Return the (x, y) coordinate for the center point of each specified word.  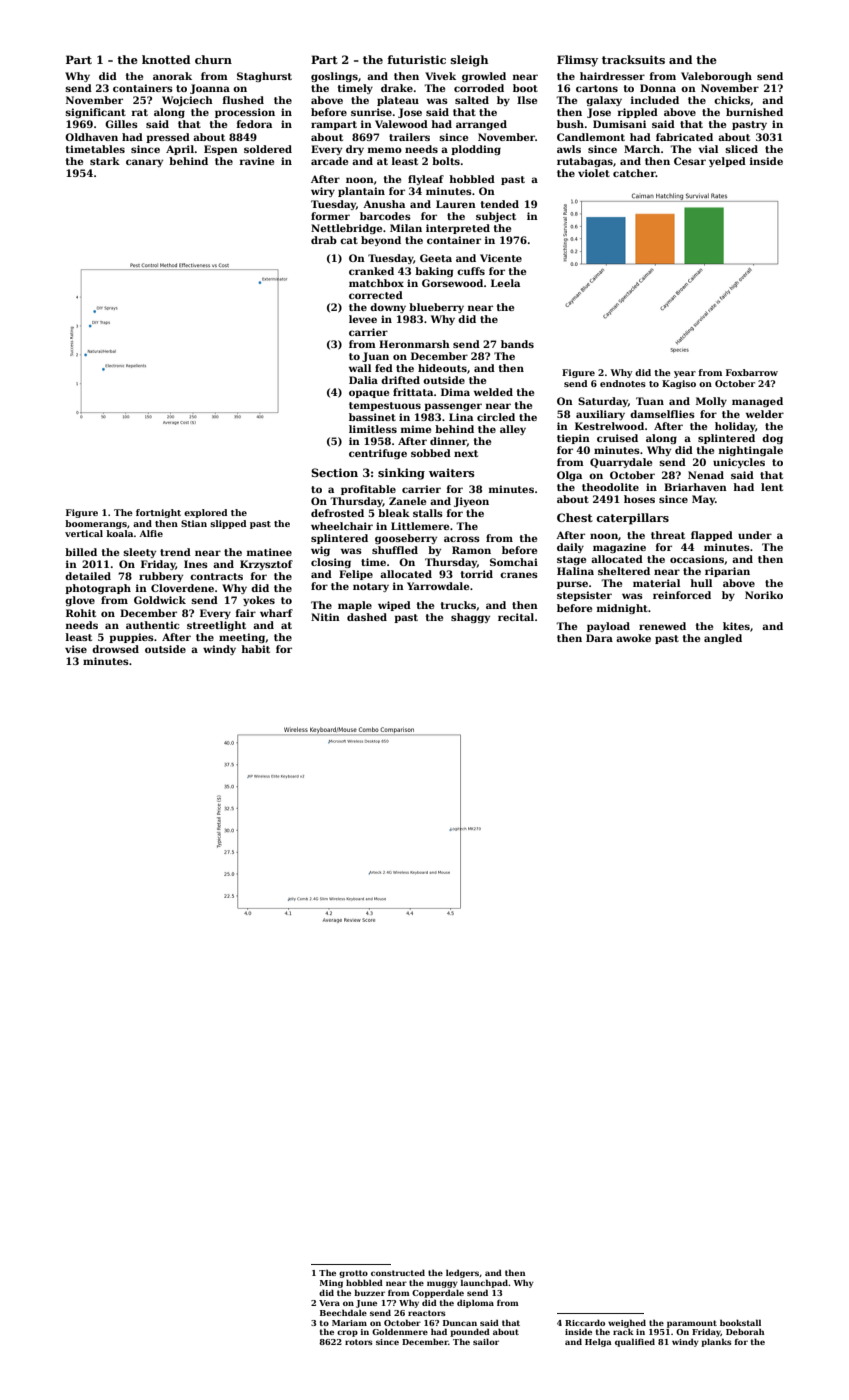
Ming (331, 1284)
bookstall (740, 1322)
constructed (398, 1272)
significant (95, 113)
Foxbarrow (752, 372)
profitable (368, 490)
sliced (741, 149)
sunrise (371, 112)
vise (76, 649)
